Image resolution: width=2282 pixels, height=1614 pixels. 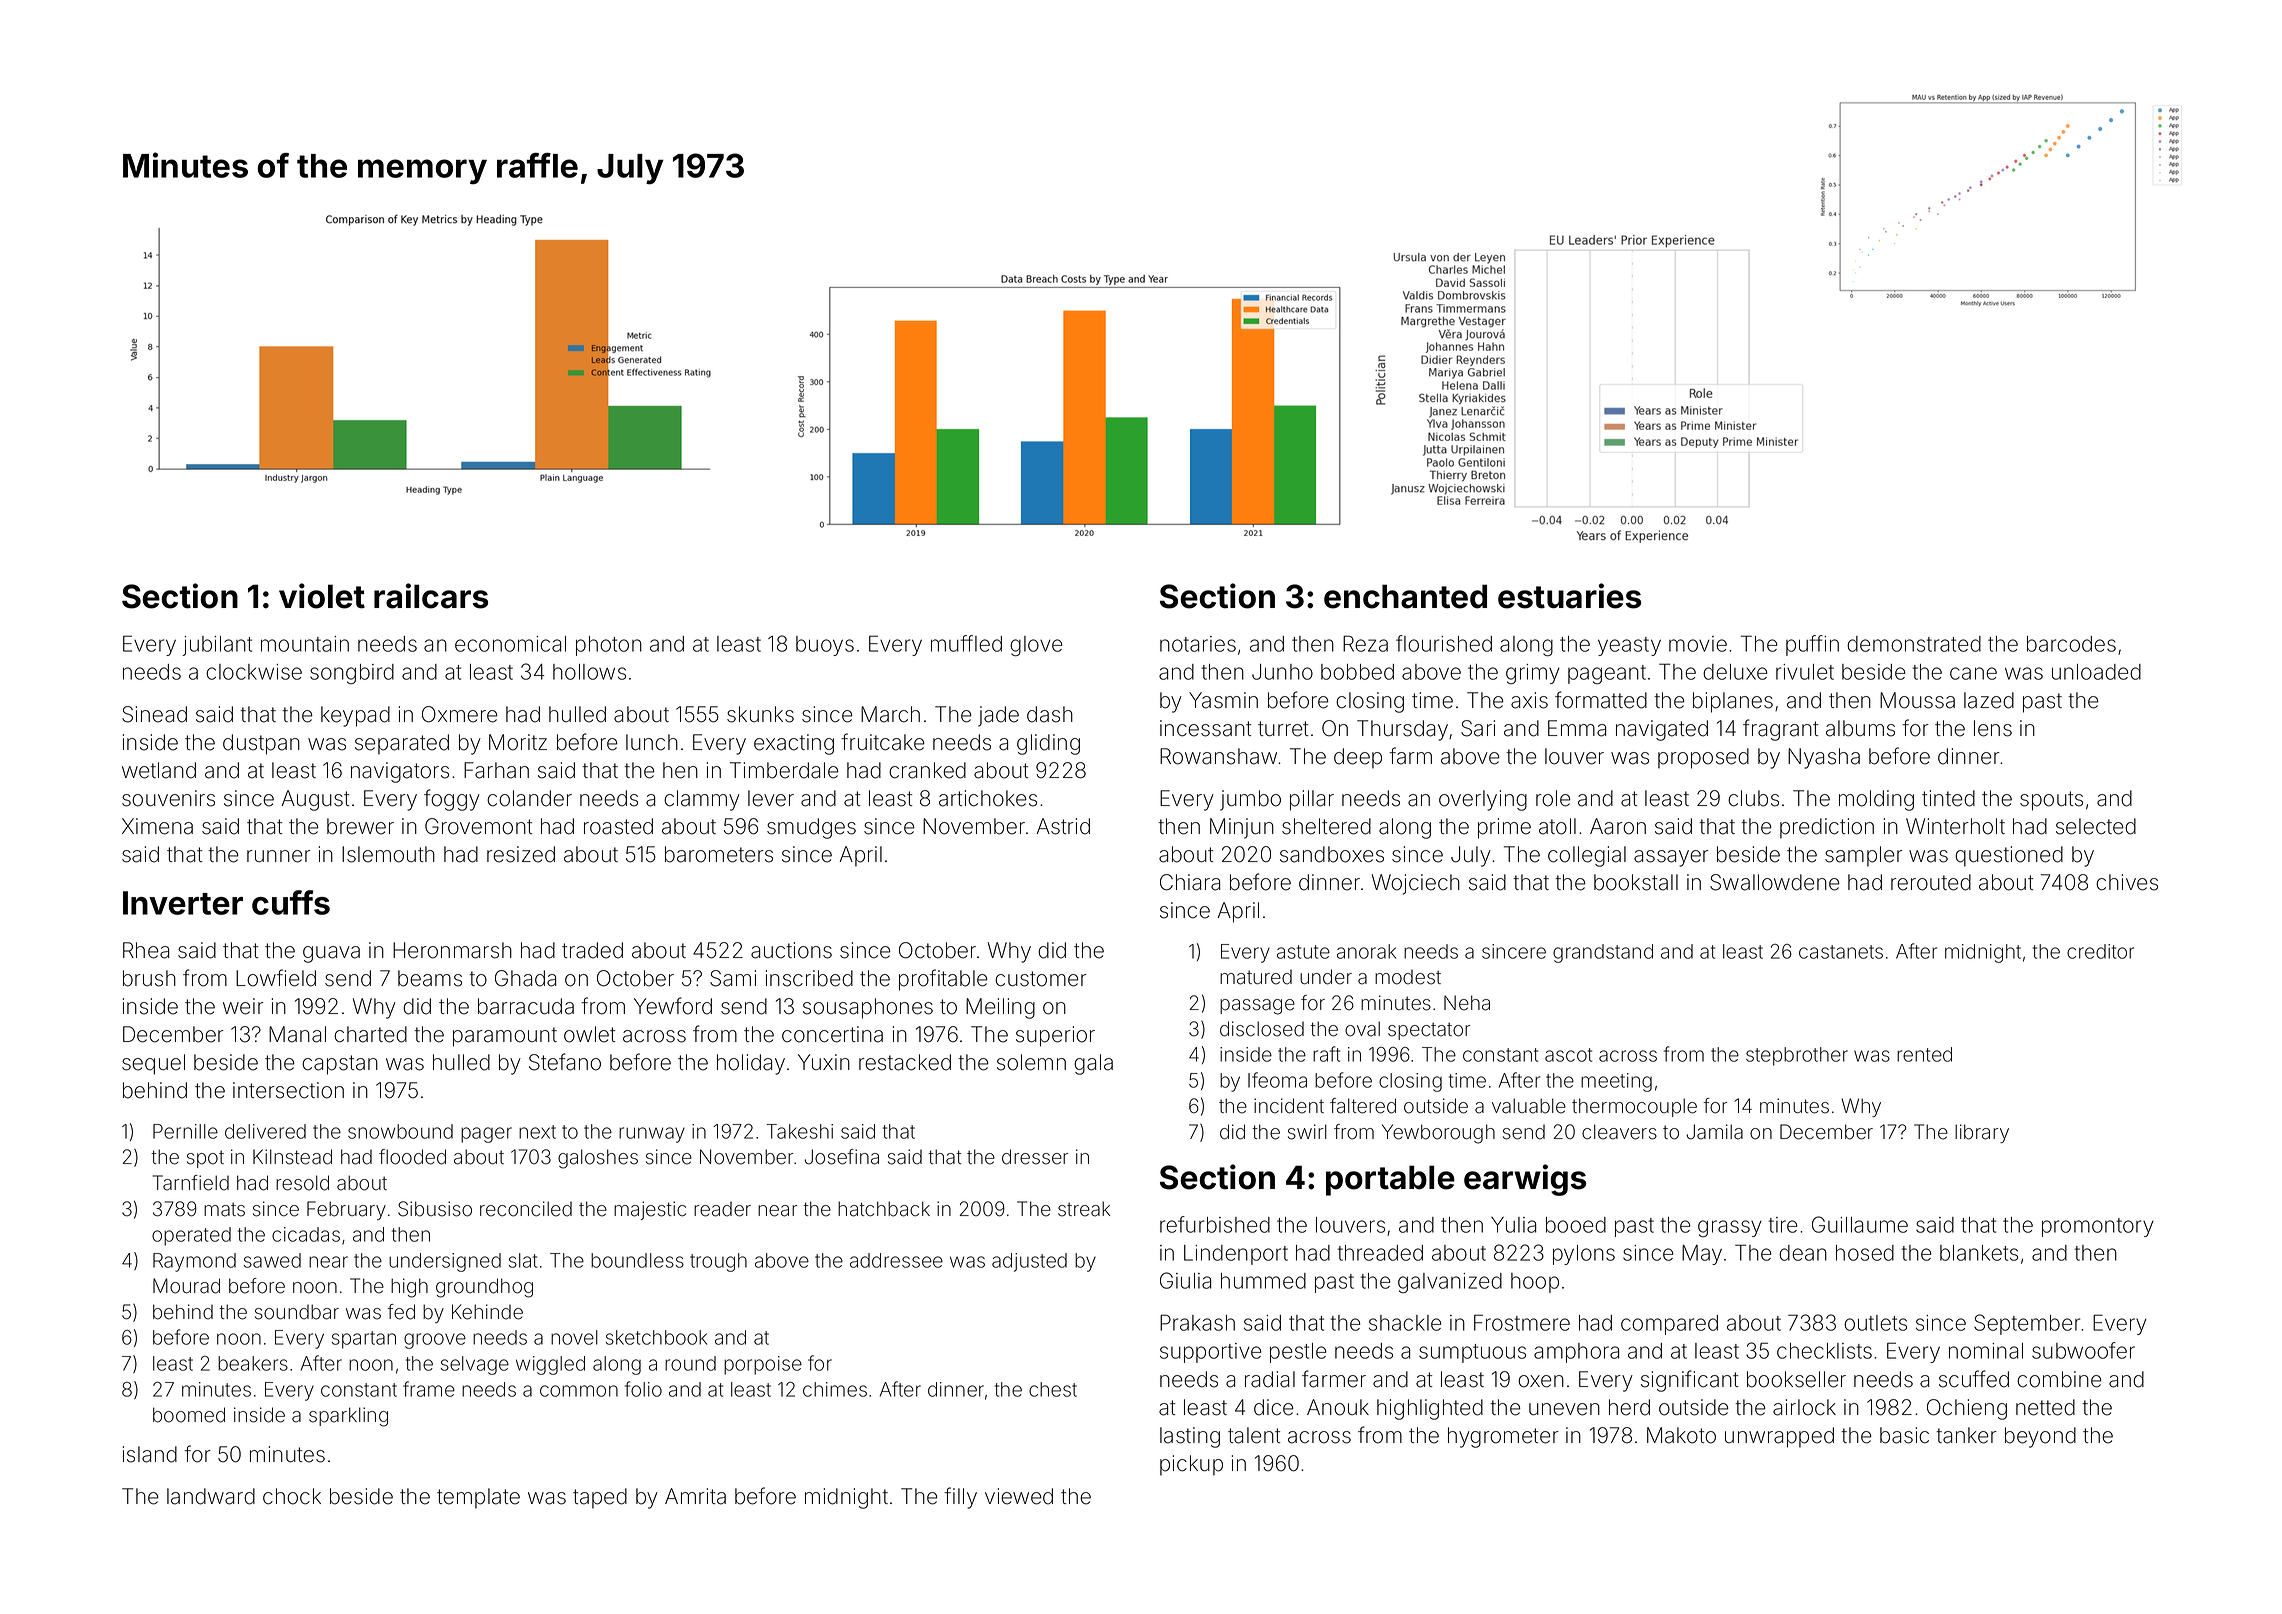 What do you see at coordinates (2127, 882) in the screenshot?
I see `chives` at bounding box center [2127, 882].
